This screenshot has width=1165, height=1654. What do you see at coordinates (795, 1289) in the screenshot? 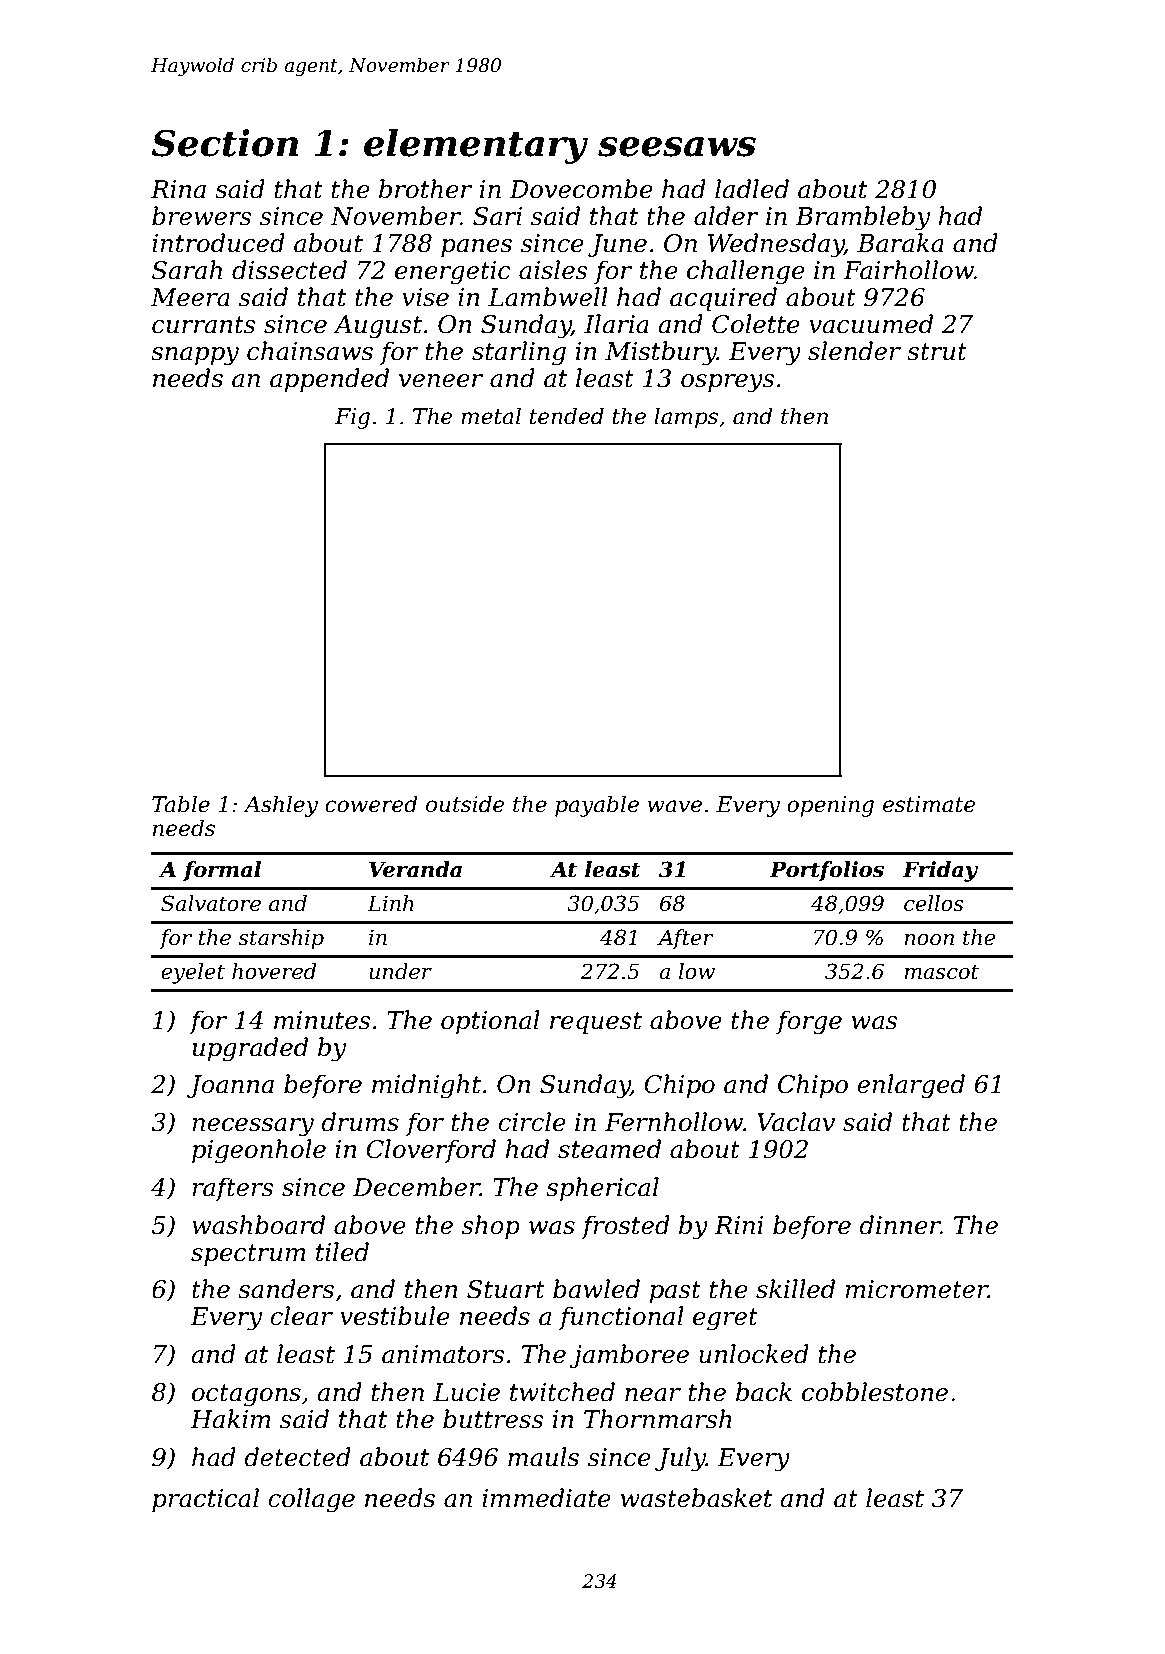
I see `skilled` at bounding box center [795, 1289].
